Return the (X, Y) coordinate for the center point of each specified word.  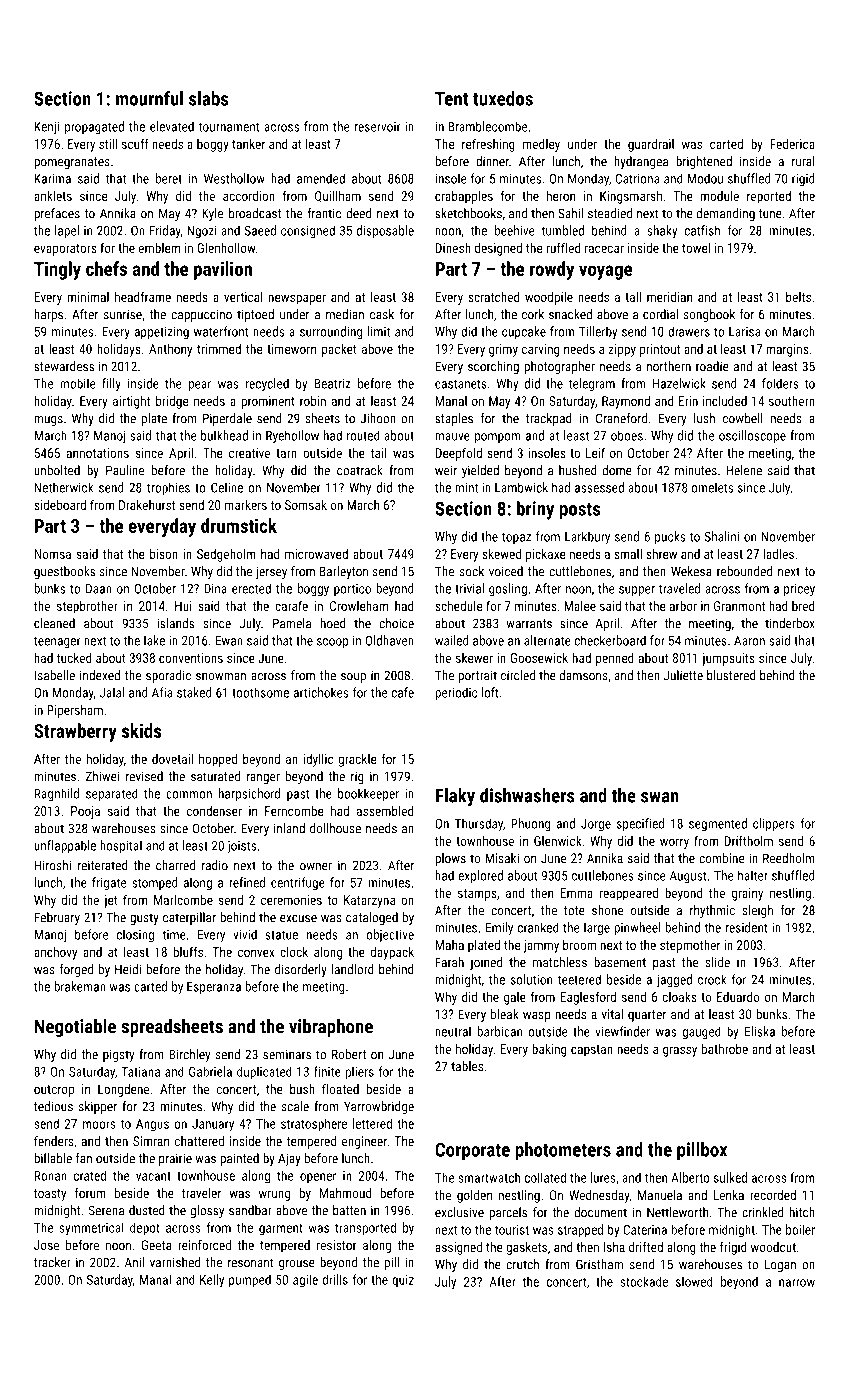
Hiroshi (53, 865)
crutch (523, 1264)
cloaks (679, 997)
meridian (669, 296)
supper (637, 591)
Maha (450, 945)
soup (353, 678)
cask (382, 314)
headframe (143, 296)
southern (792, 401)
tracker (52, 1262)
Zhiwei (102, 776)
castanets (461, 384)
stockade (644, 1281)
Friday (165, 232)
